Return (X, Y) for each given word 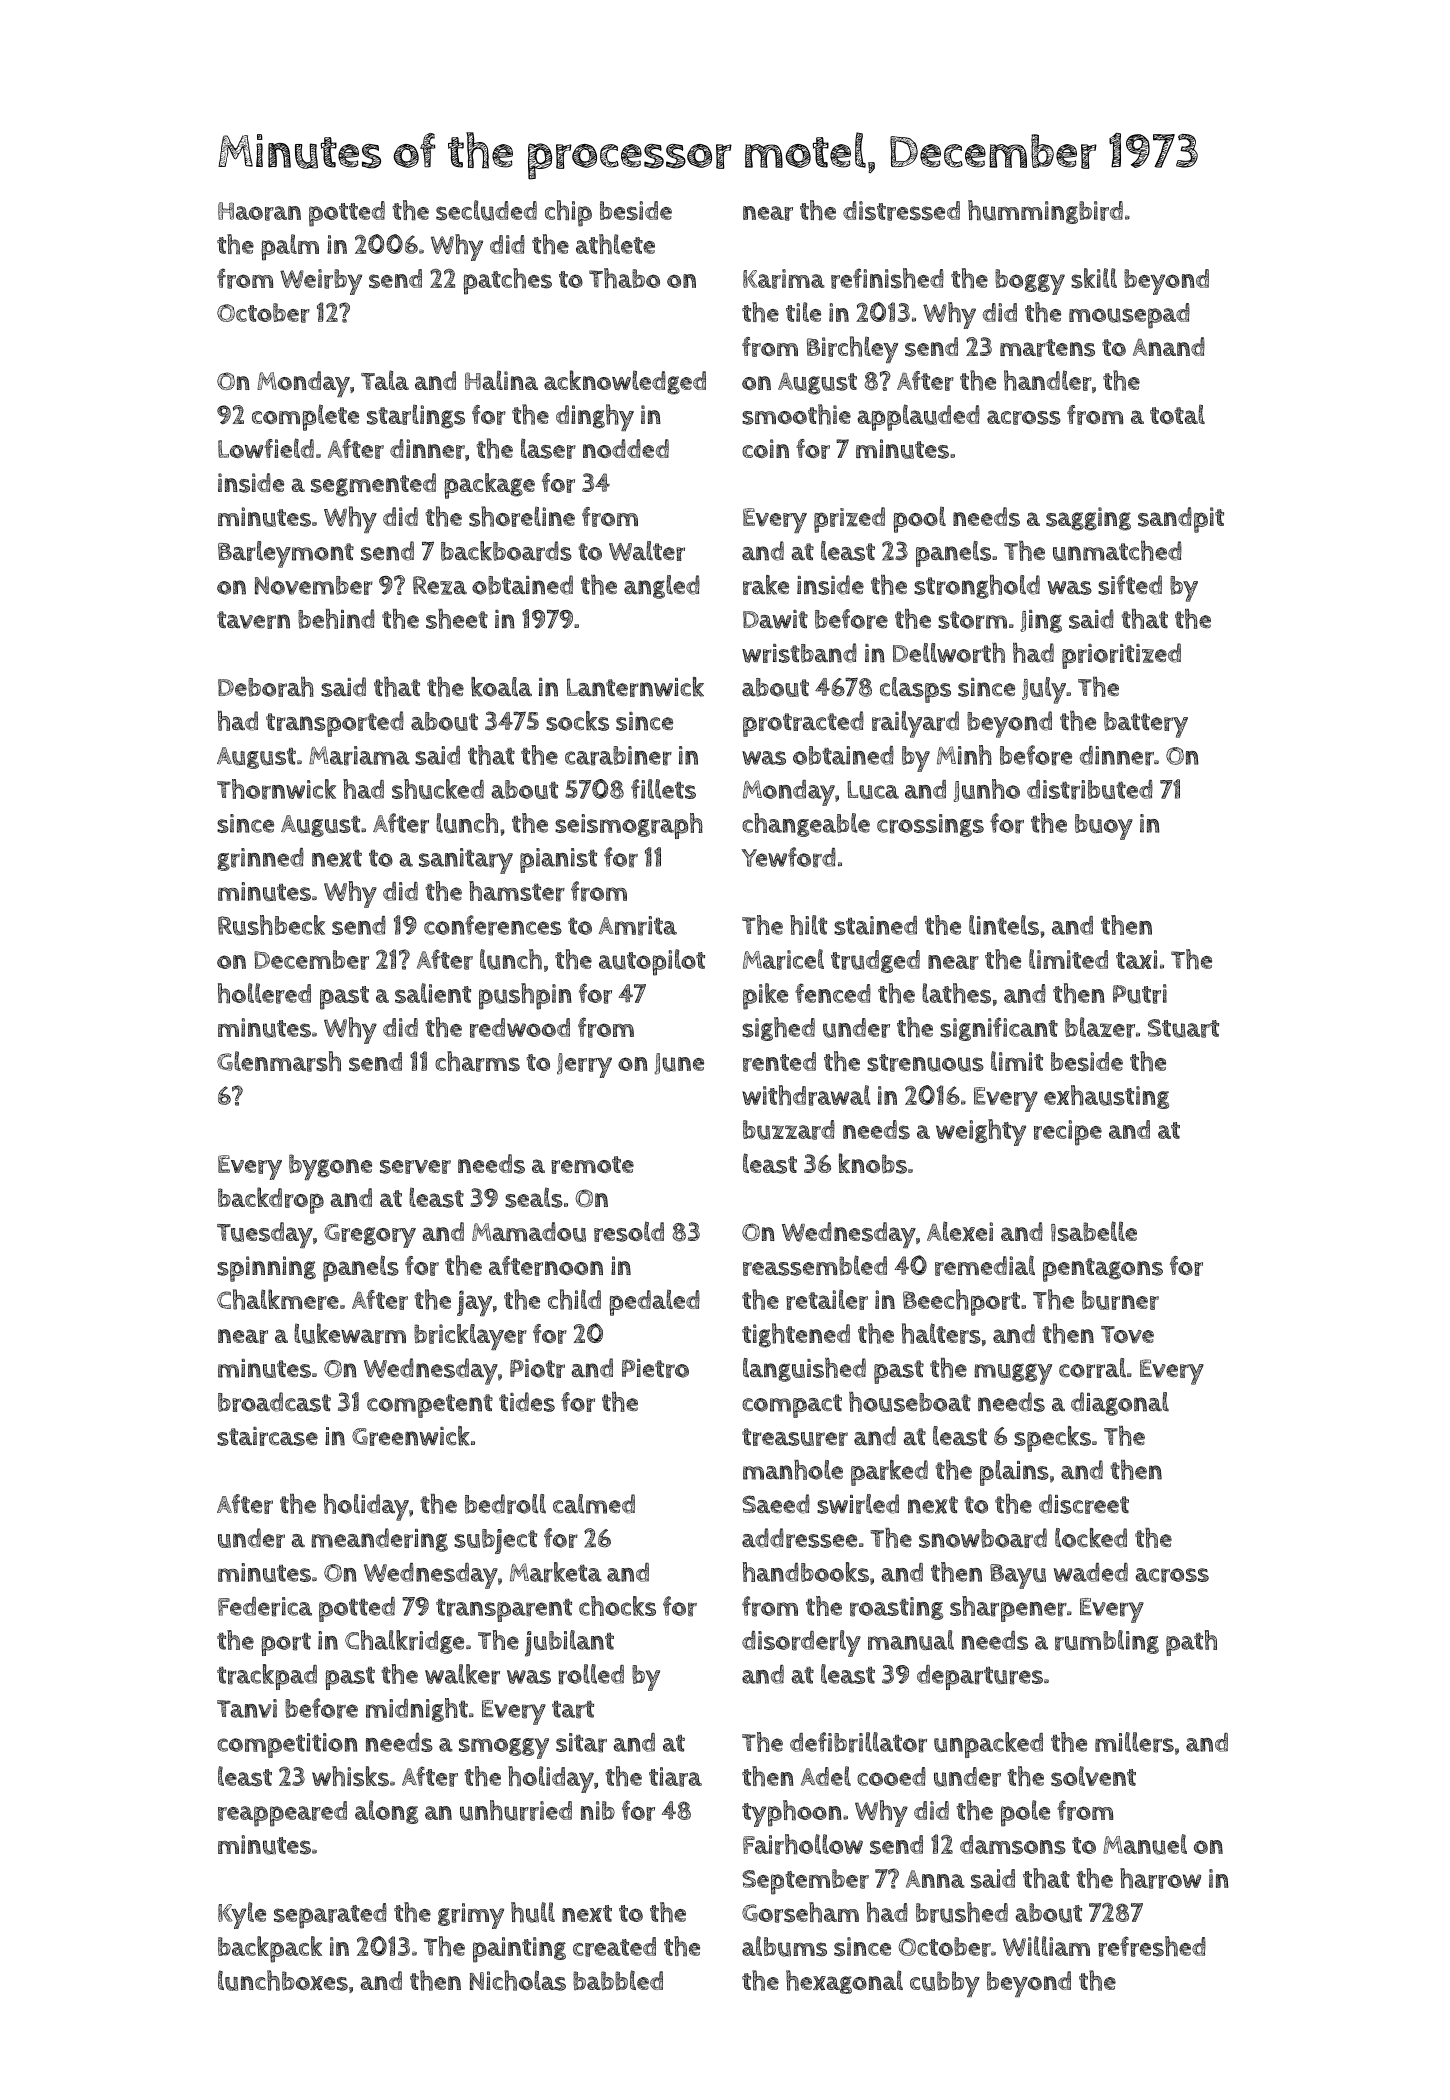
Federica (265, 1607)
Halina (501, 380)
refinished (887, 278)
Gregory (370, 1236)
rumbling (1107, 1642)
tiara (675, 1777)
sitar (581, 1743)
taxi (1136, 959)
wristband (799, 653)
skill (1094, 278)
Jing (1041, 621)
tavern (253, 620)
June (679, 1064)
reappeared (282, 1814)
